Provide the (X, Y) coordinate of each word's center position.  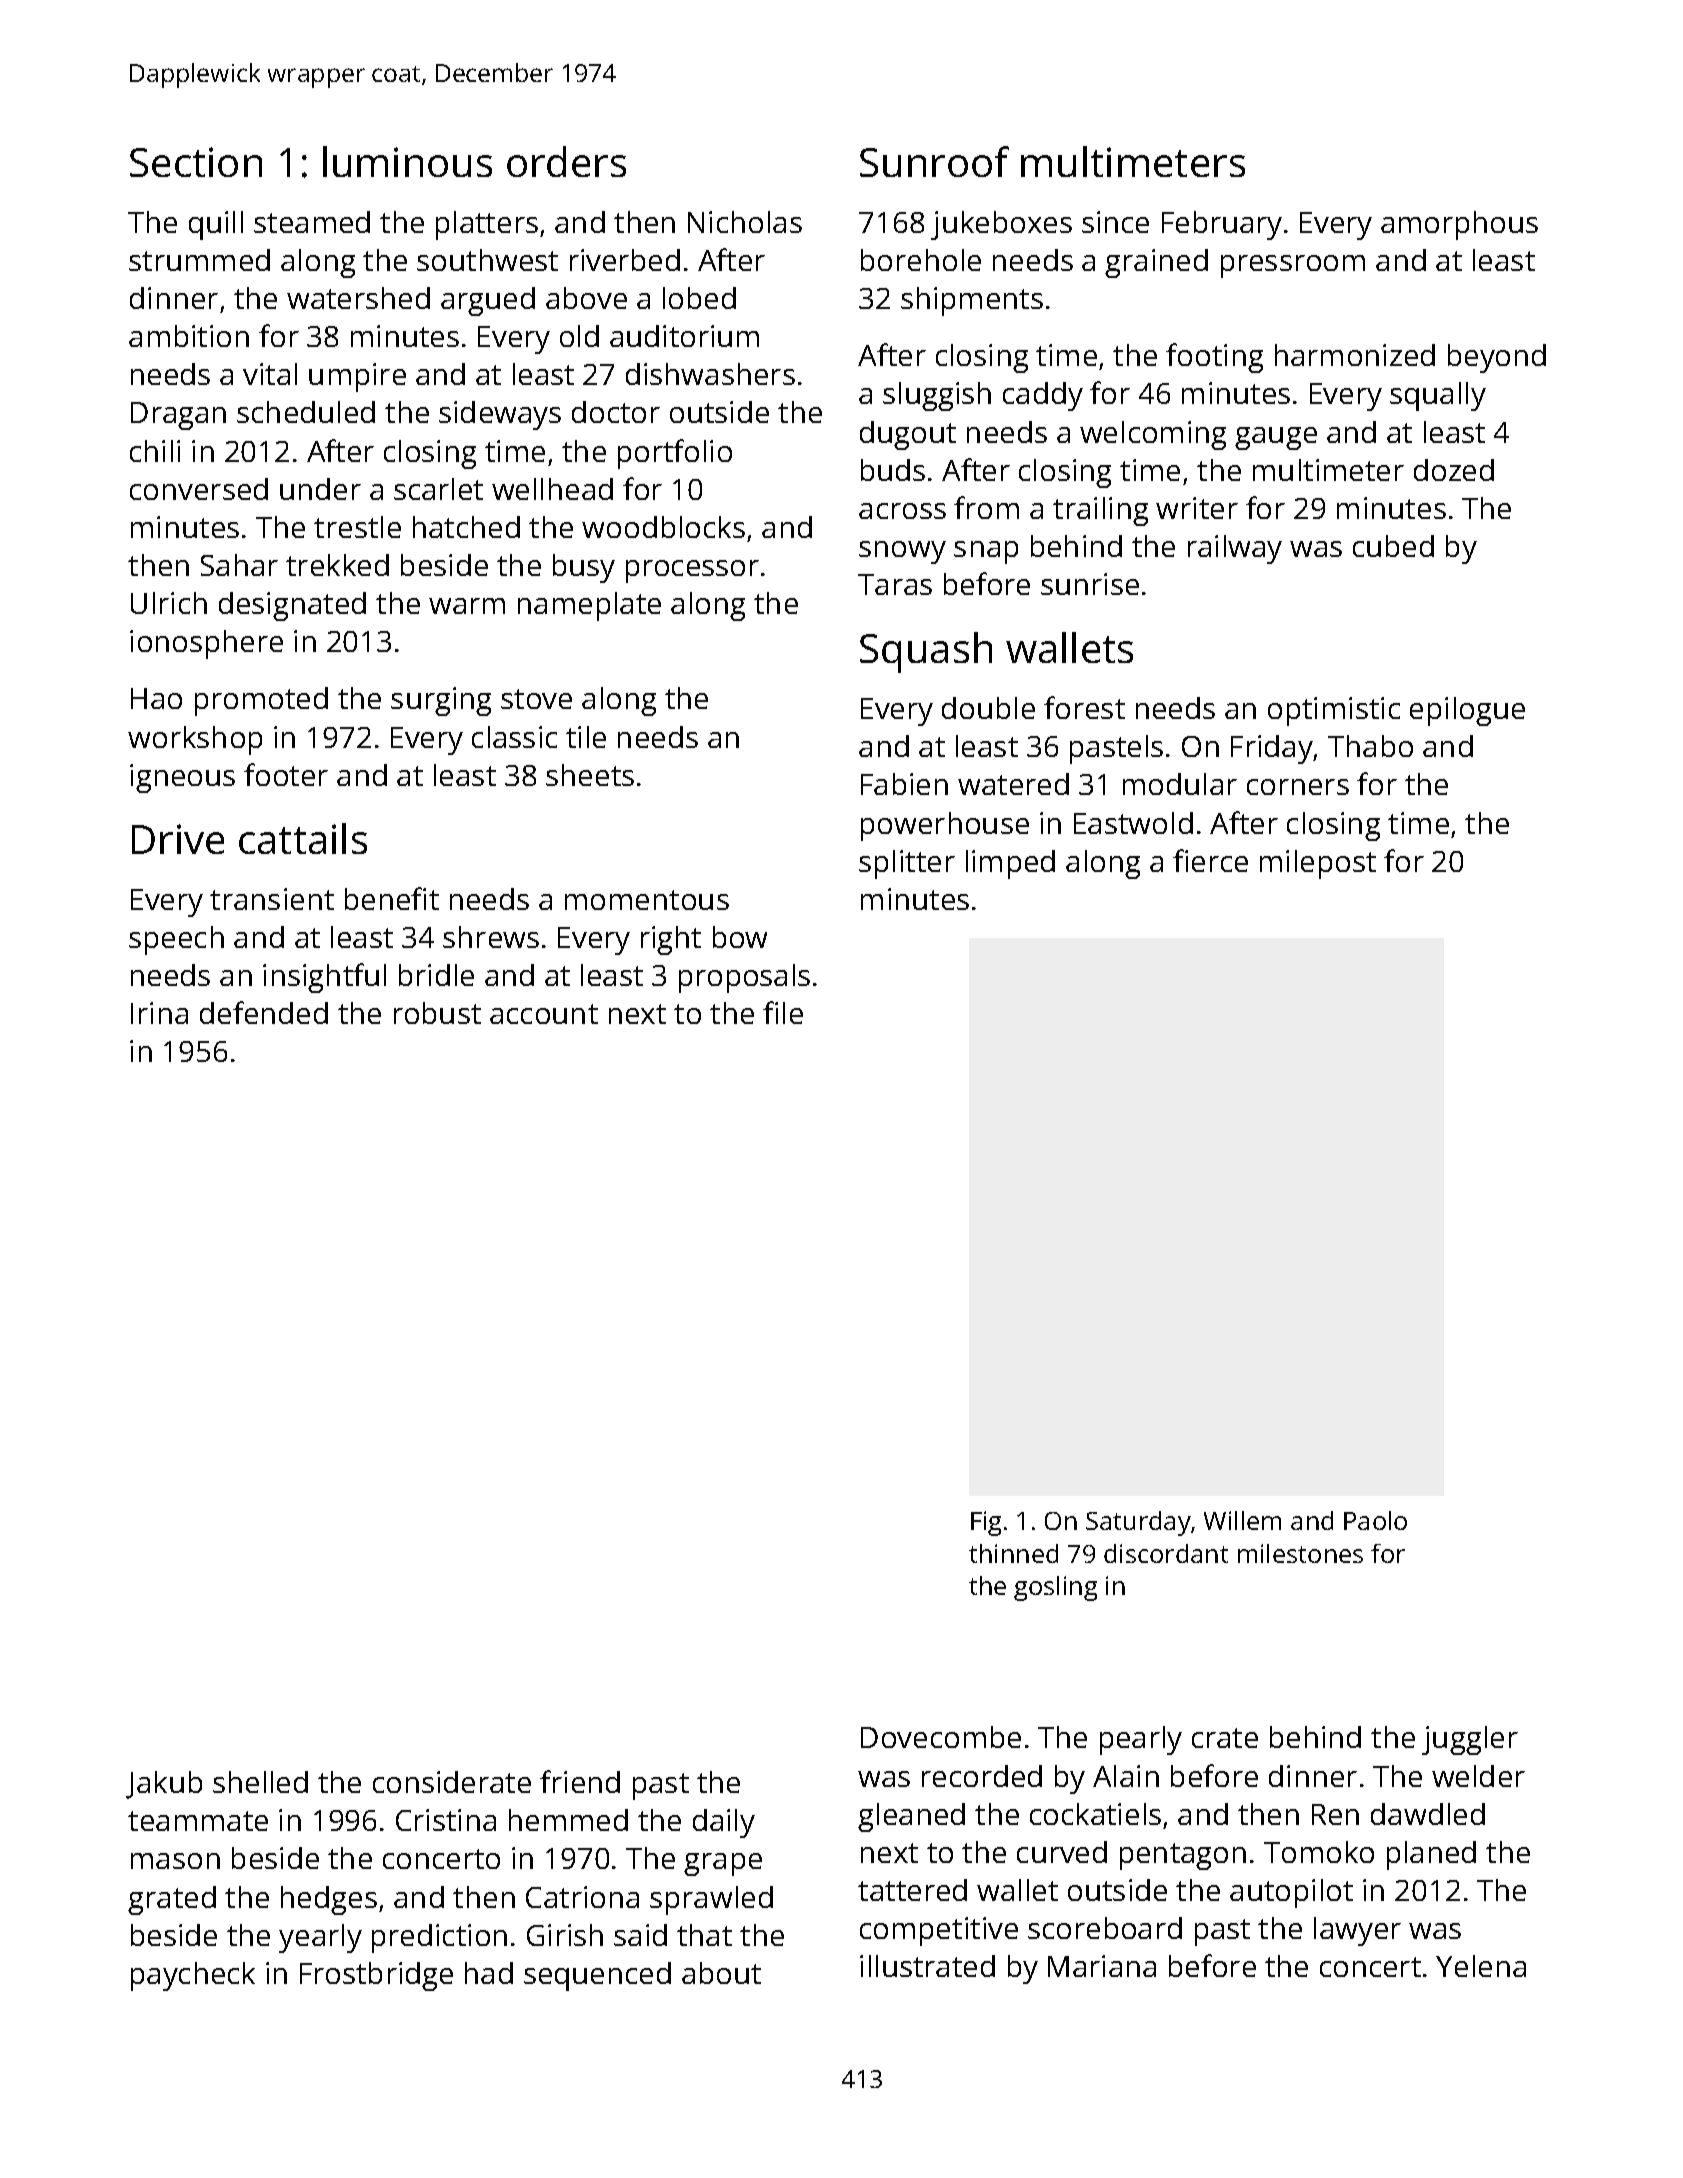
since (1115, 222)
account (544, 1014)
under (320, 489)
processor (692, 571)
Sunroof (934, 161)
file (783, 1012)
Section (196, 162)
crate (1225, 1738)
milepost (1318, 864)
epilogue (1467, 711)
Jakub (164, 1785)
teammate (198, 1821)
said (640, 1935)
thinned (1013, 1553)
